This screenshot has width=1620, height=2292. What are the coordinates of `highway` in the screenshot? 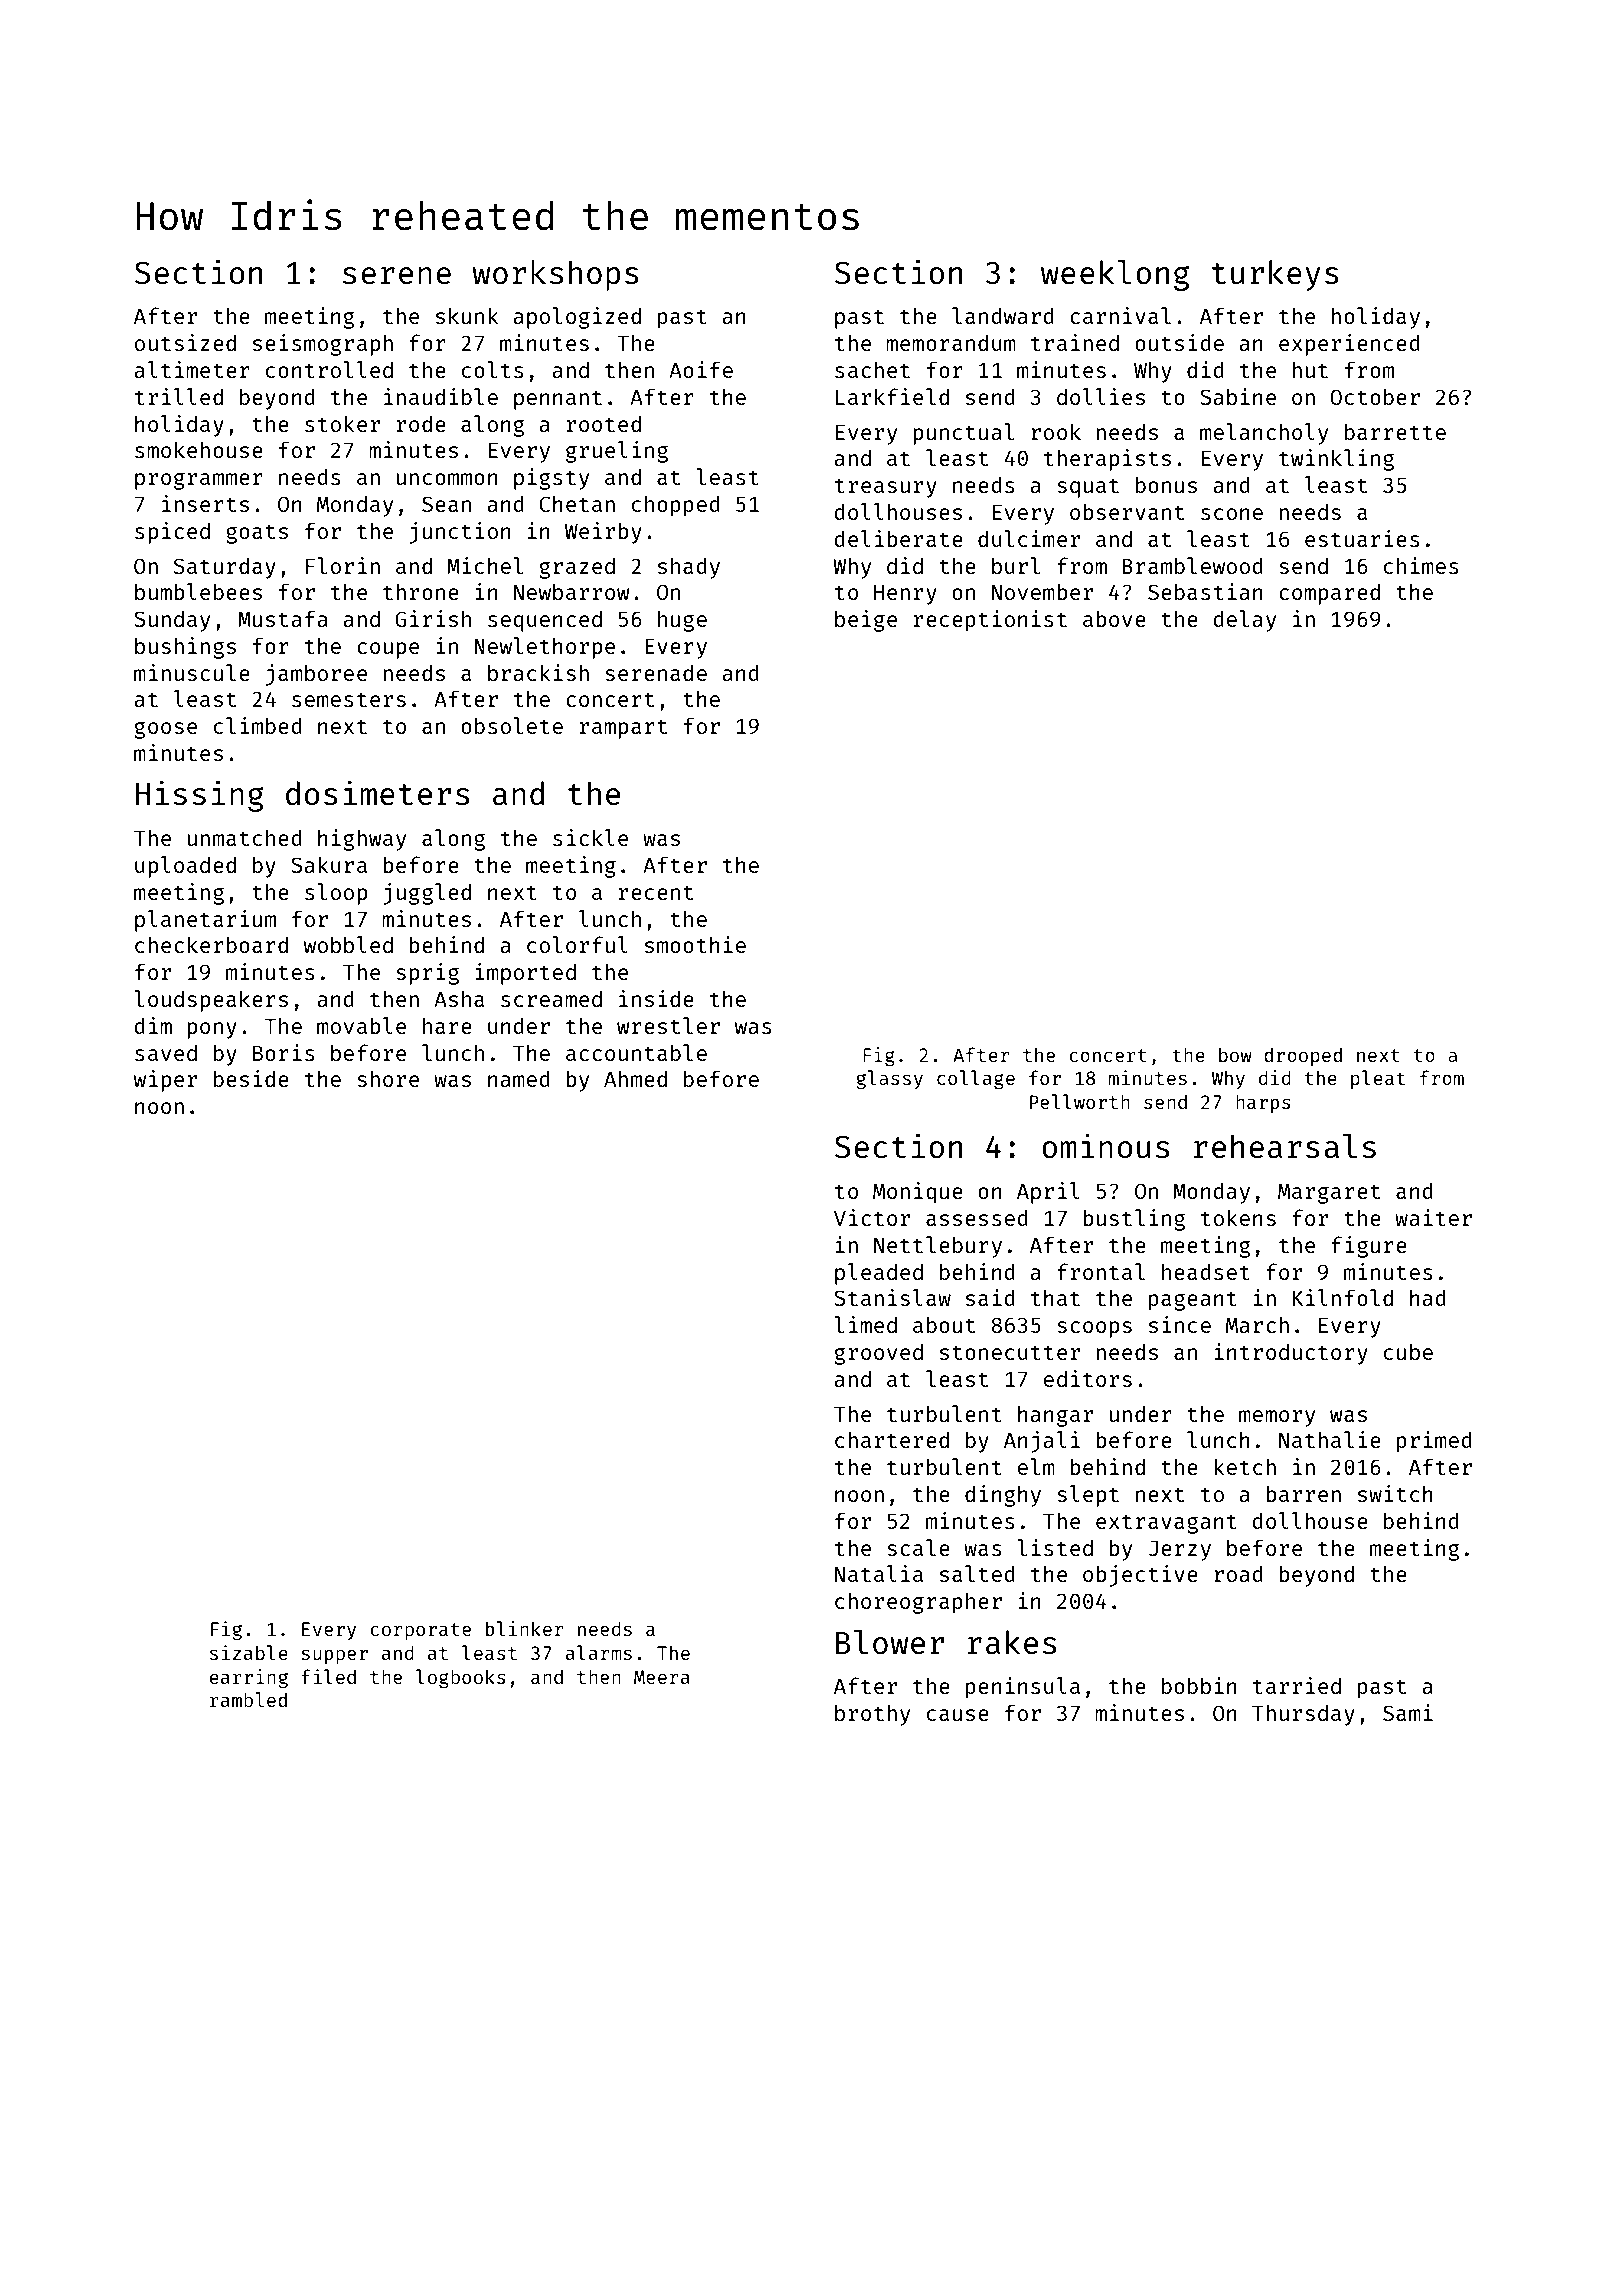 It's located at (362, 840).
